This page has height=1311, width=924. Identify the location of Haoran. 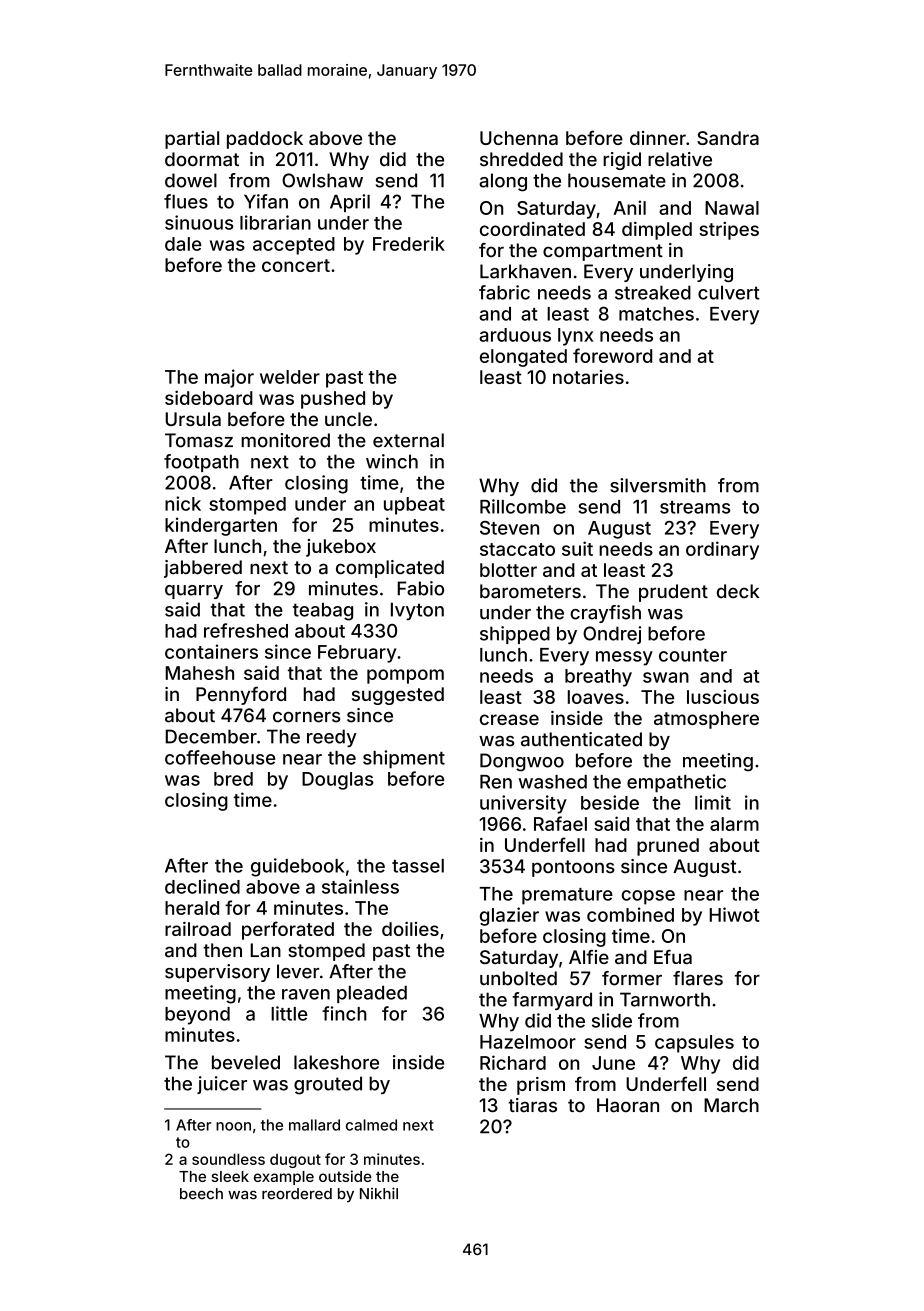
(628, 1105).
